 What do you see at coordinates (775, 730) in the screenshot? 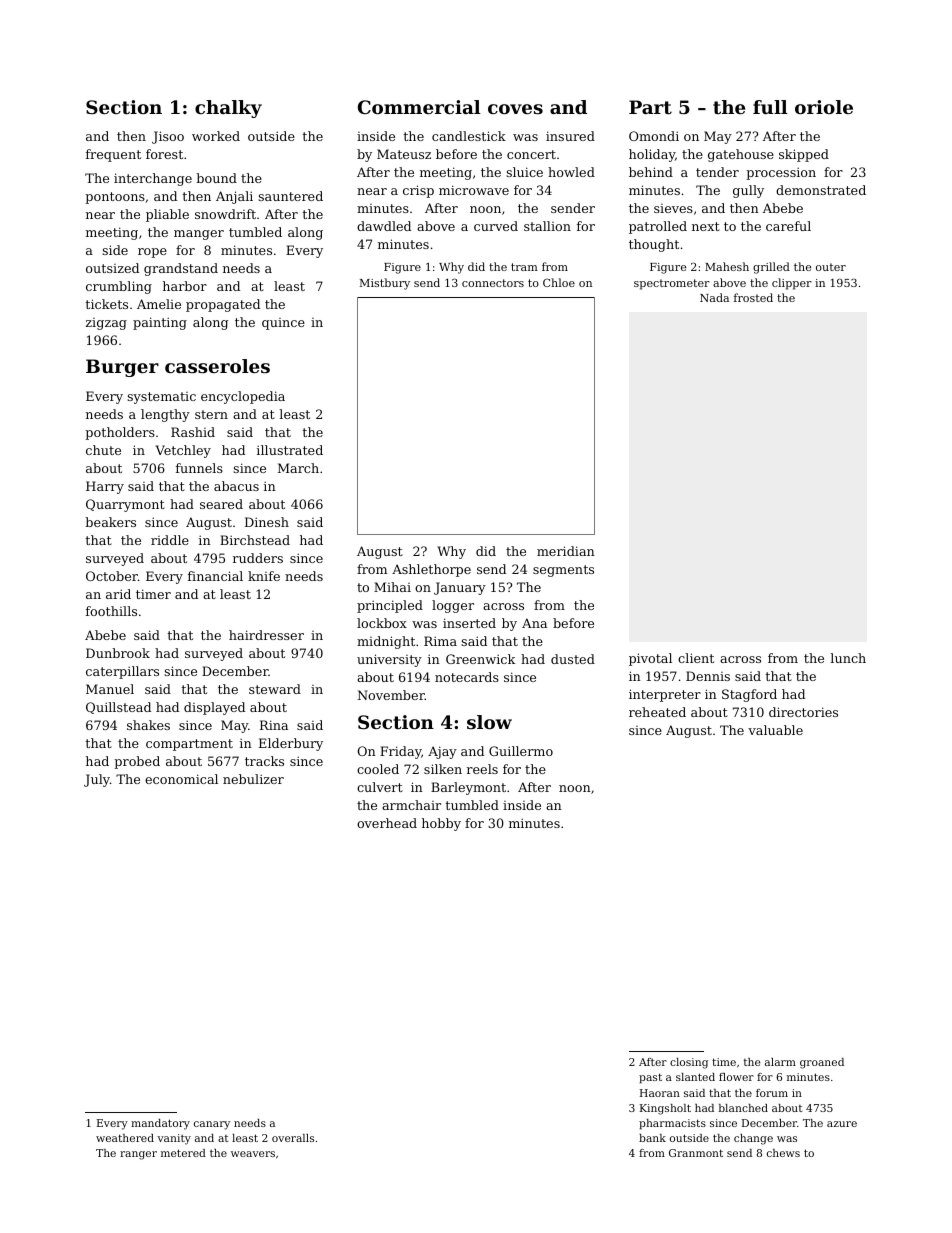
I see `valuable` at bounding box center [775, 730].
